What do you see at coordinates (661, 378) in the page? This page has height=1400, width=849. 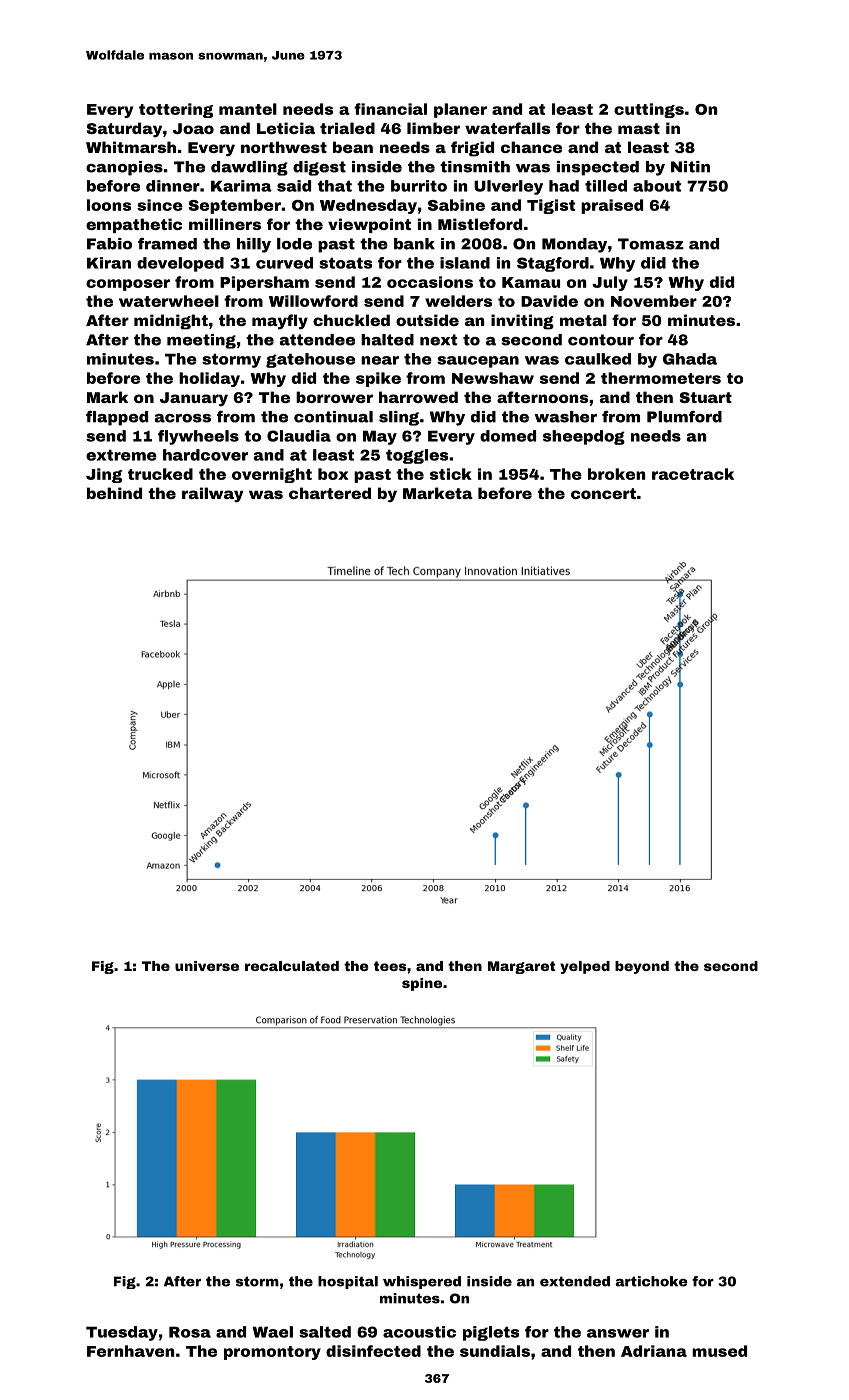 I see `thermometers` at bounding box center [661, 378].
